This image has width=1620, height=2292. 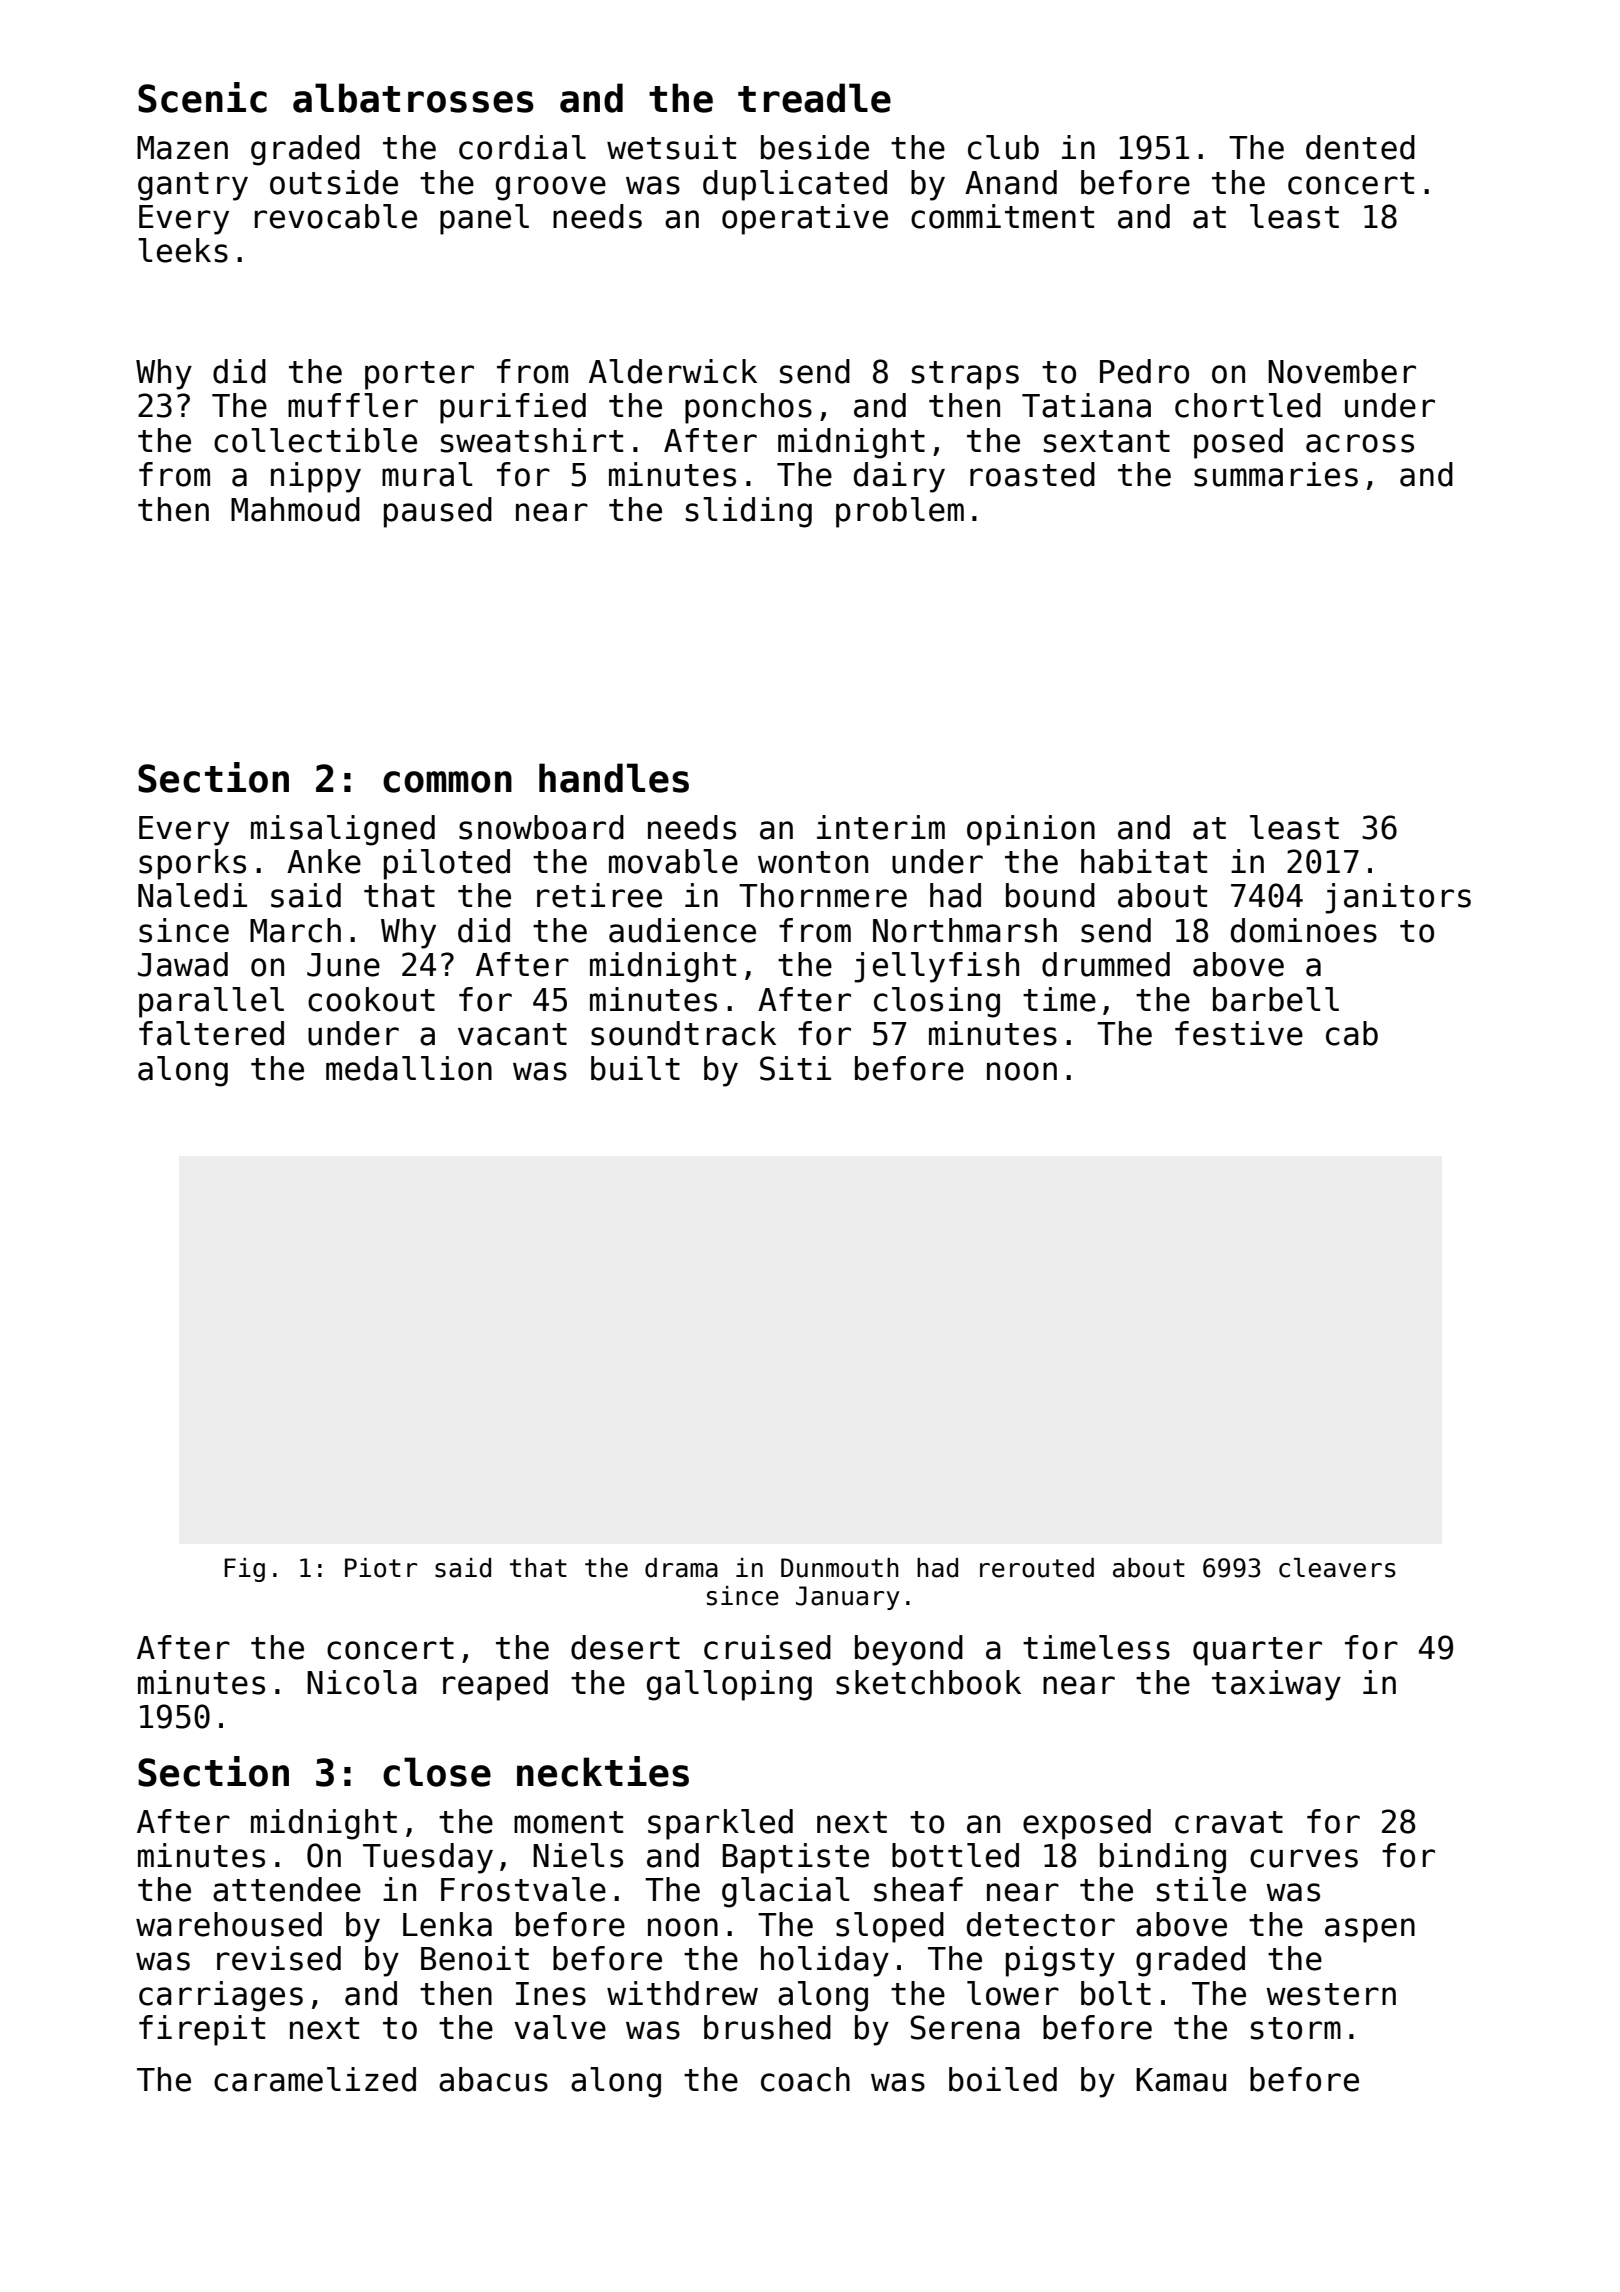 What do you see at coordinates (202, 97) in the image?
I see `Scenic` at bounding box center [202, 97].
